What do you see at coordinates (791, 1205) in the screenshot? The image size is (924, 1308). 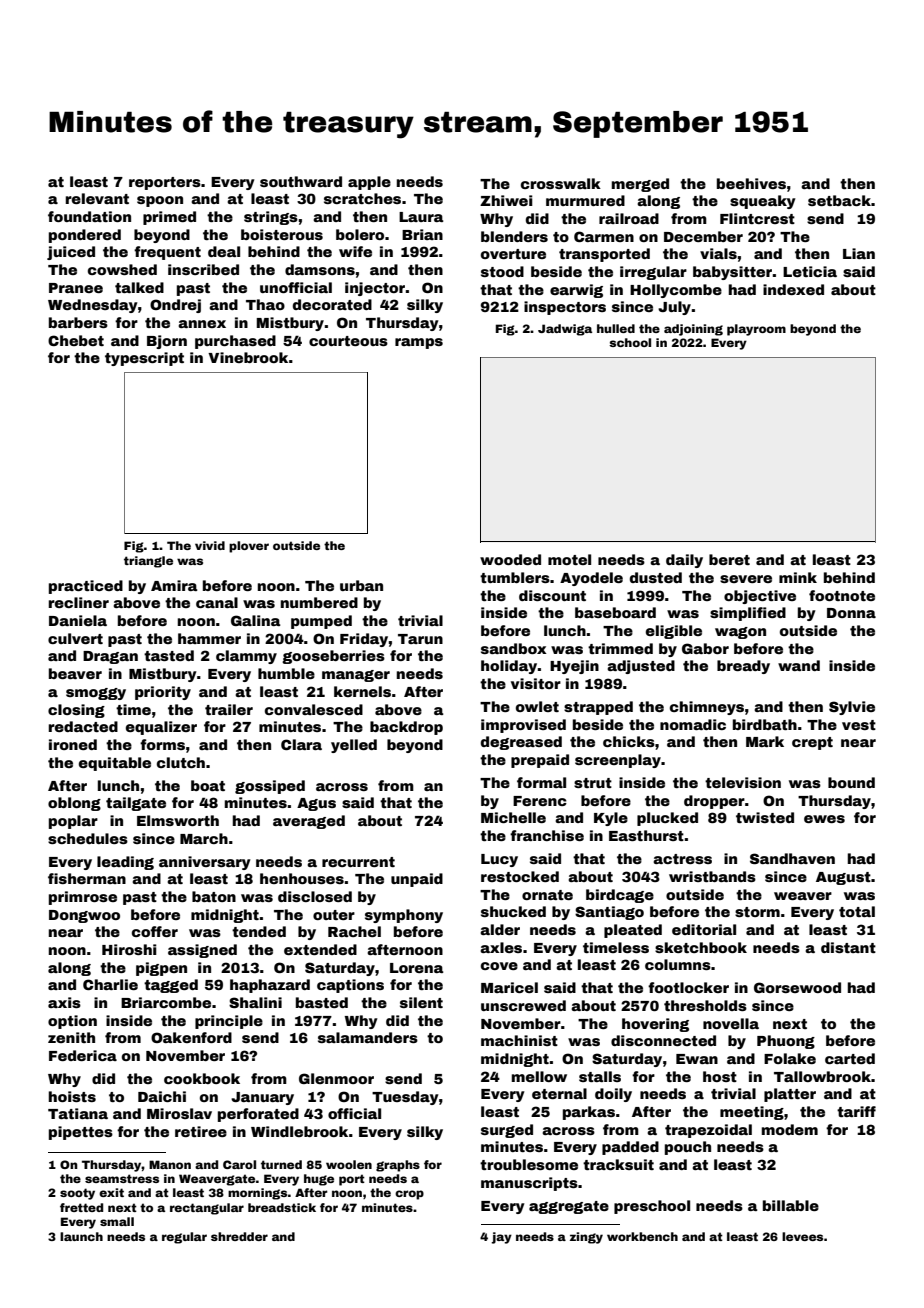 I see `billable` at bounding box center [791, 1205].
